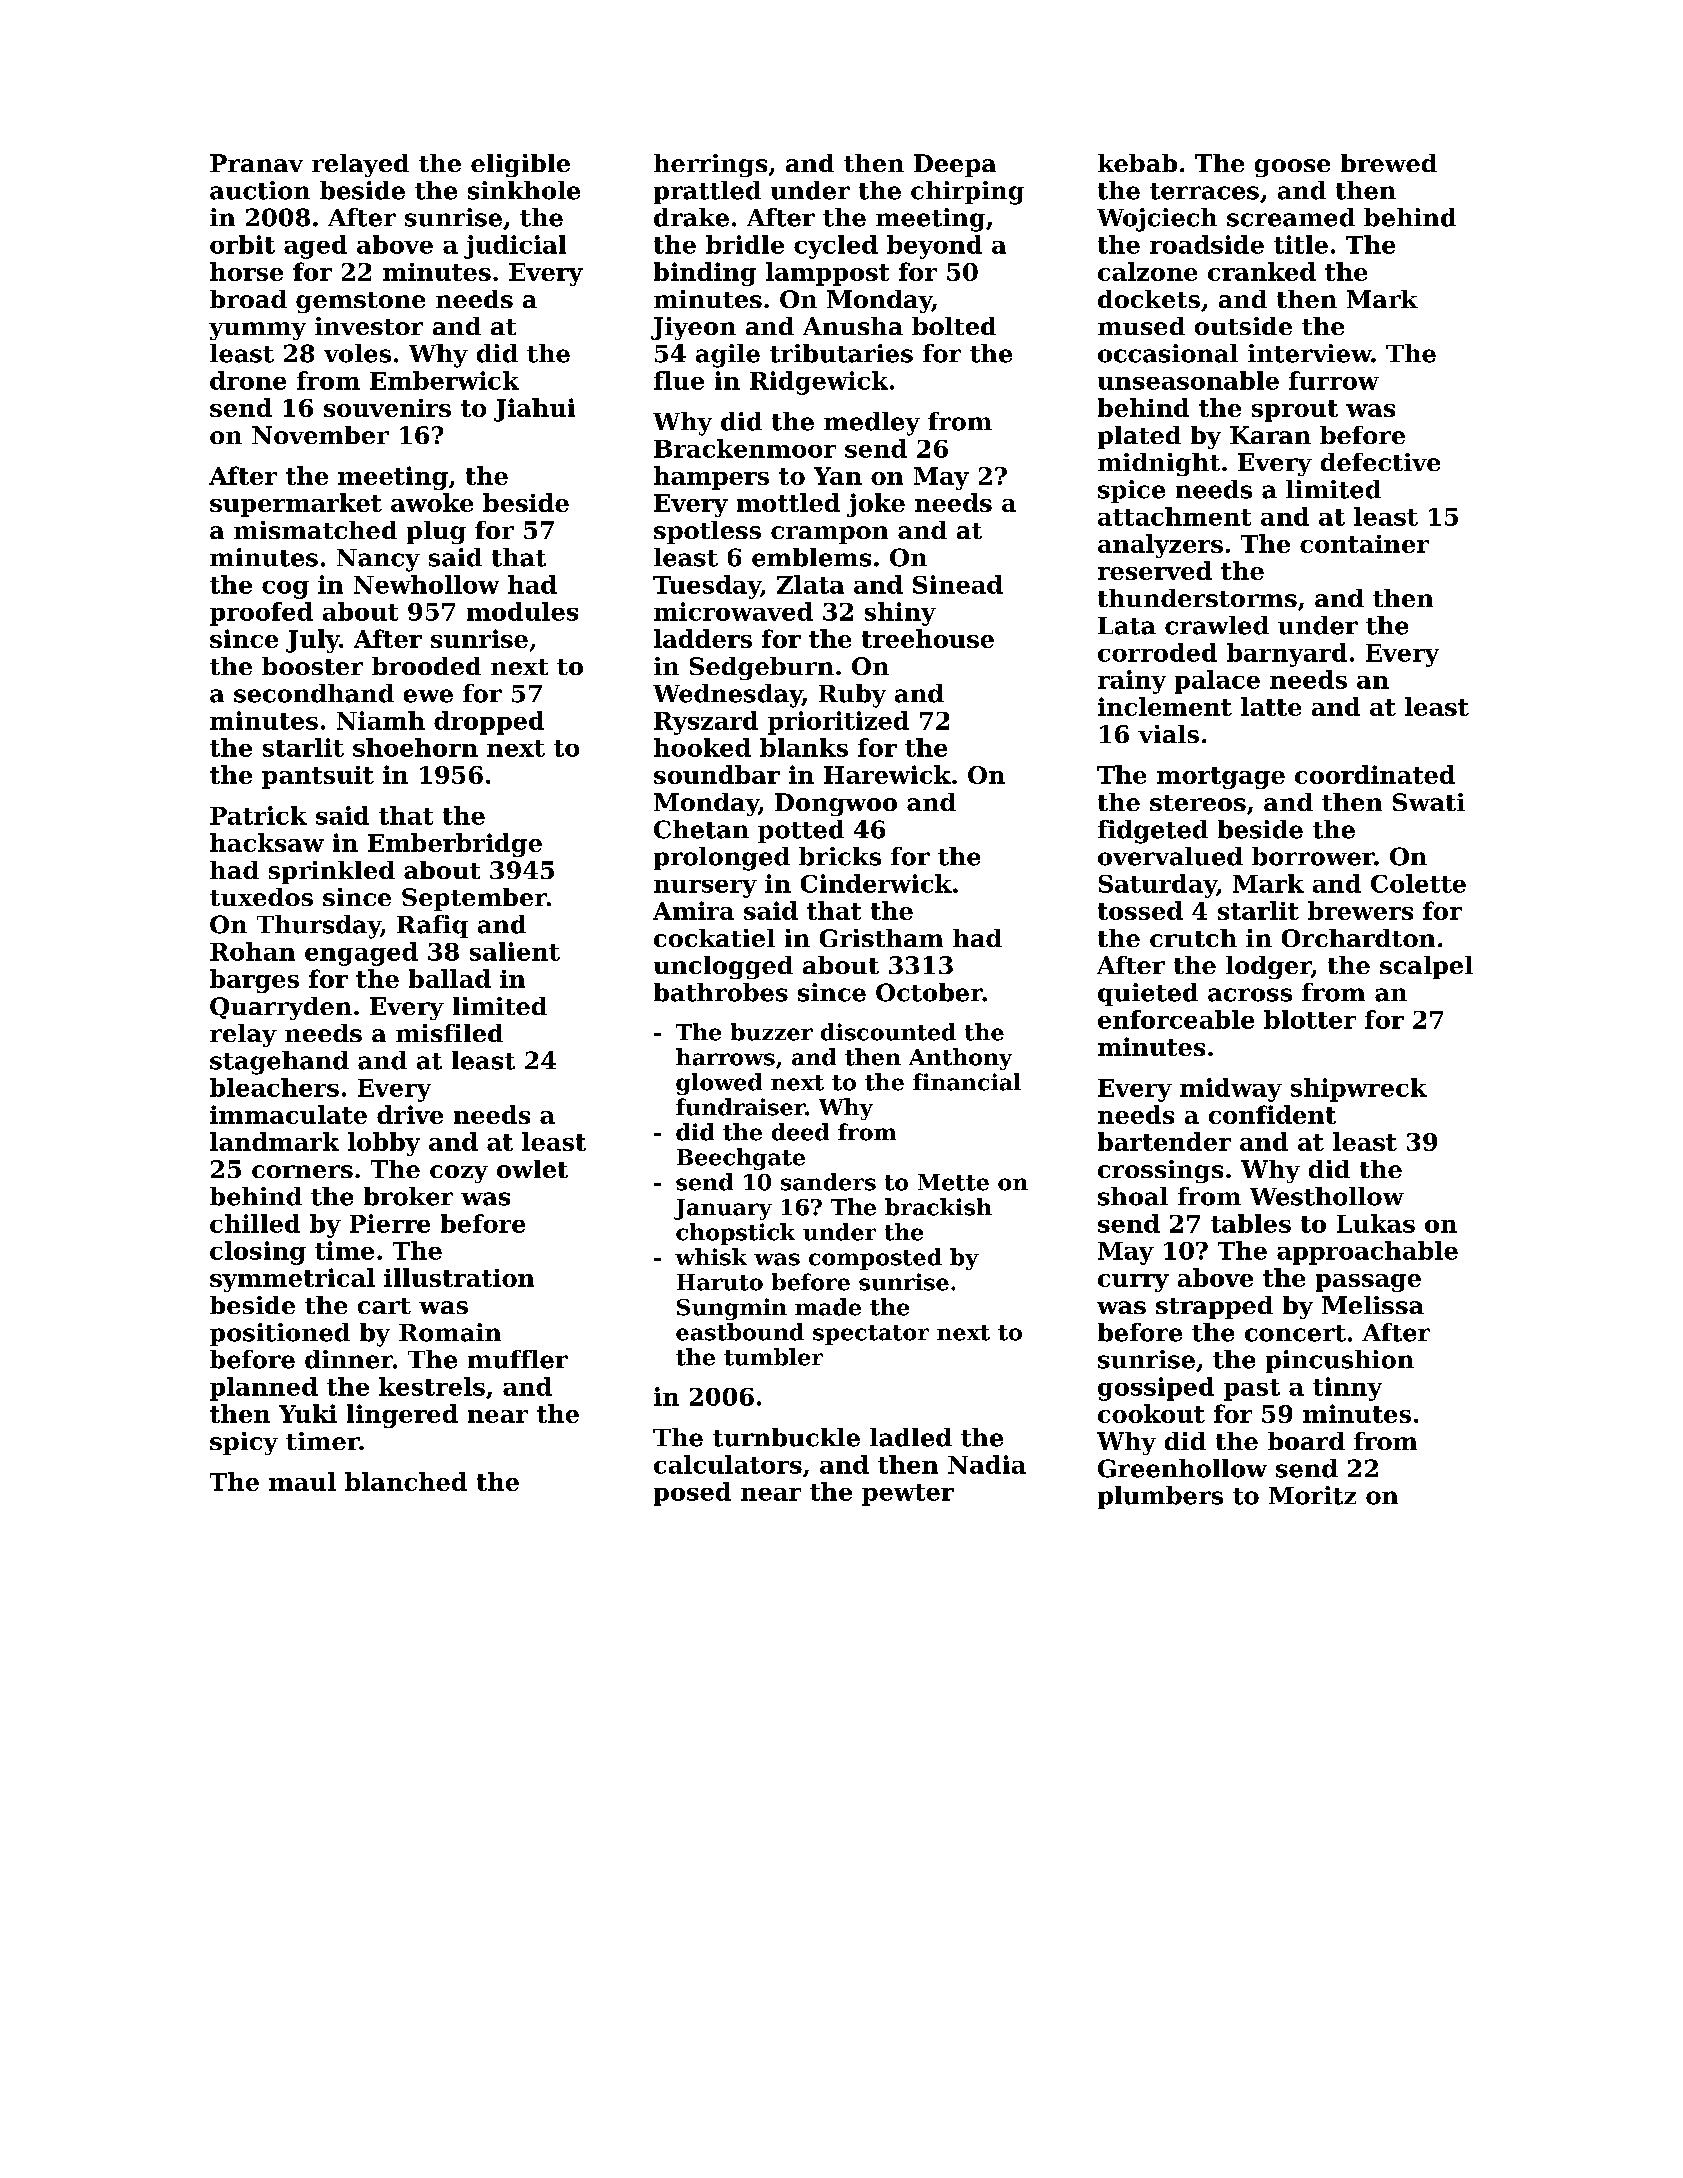 This page has height=2178, width=1683. Describe the element at coordinates (955, 165) in the page. I see `Deepa` at that location.
